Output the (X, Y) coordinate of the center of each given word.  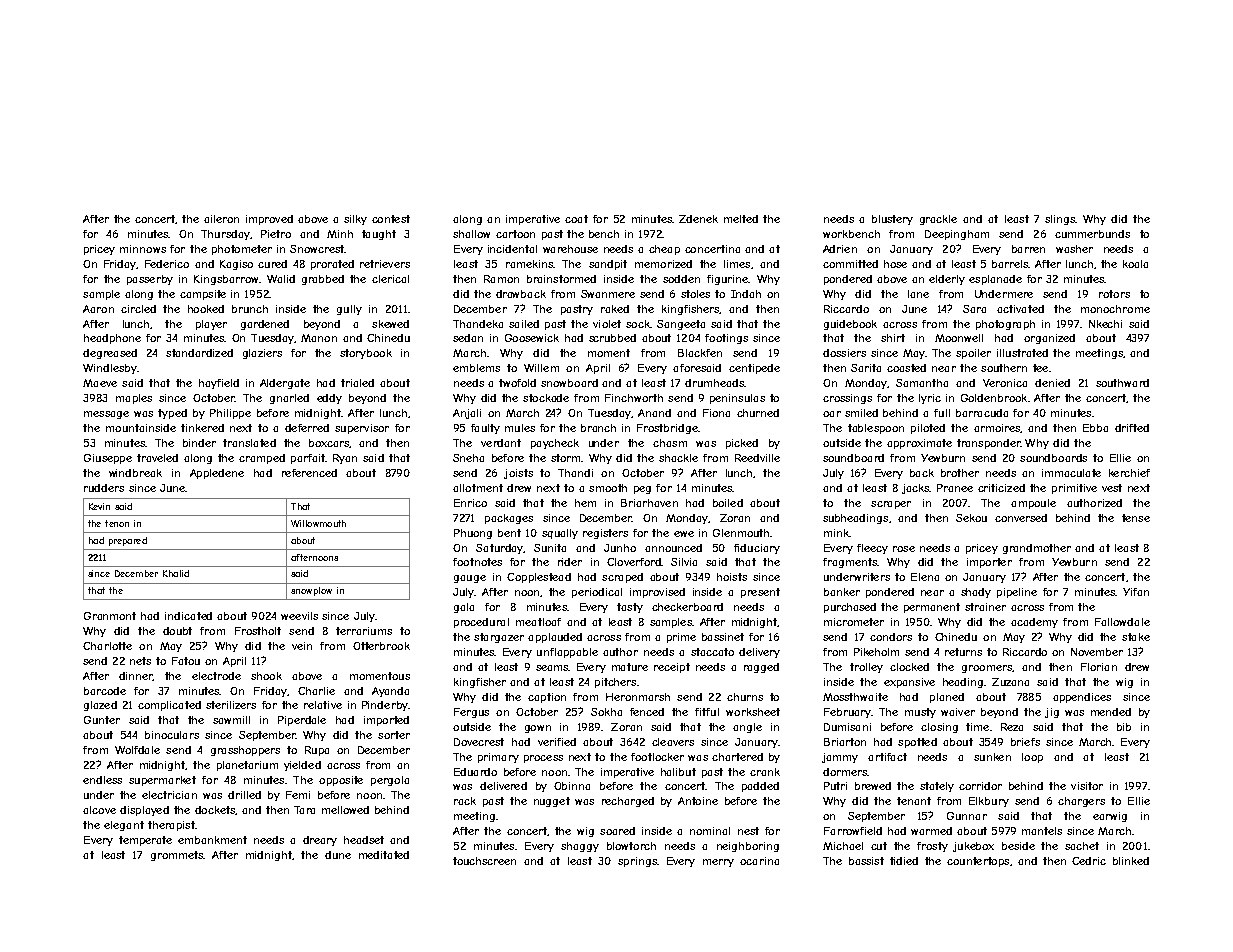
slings (1060, 220)
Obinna (572, 786)
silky (355, 220)
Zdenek (698, 219)
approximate (919, 444)
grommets (177, 856)
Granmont (110, 616)
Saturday (499, 549)
